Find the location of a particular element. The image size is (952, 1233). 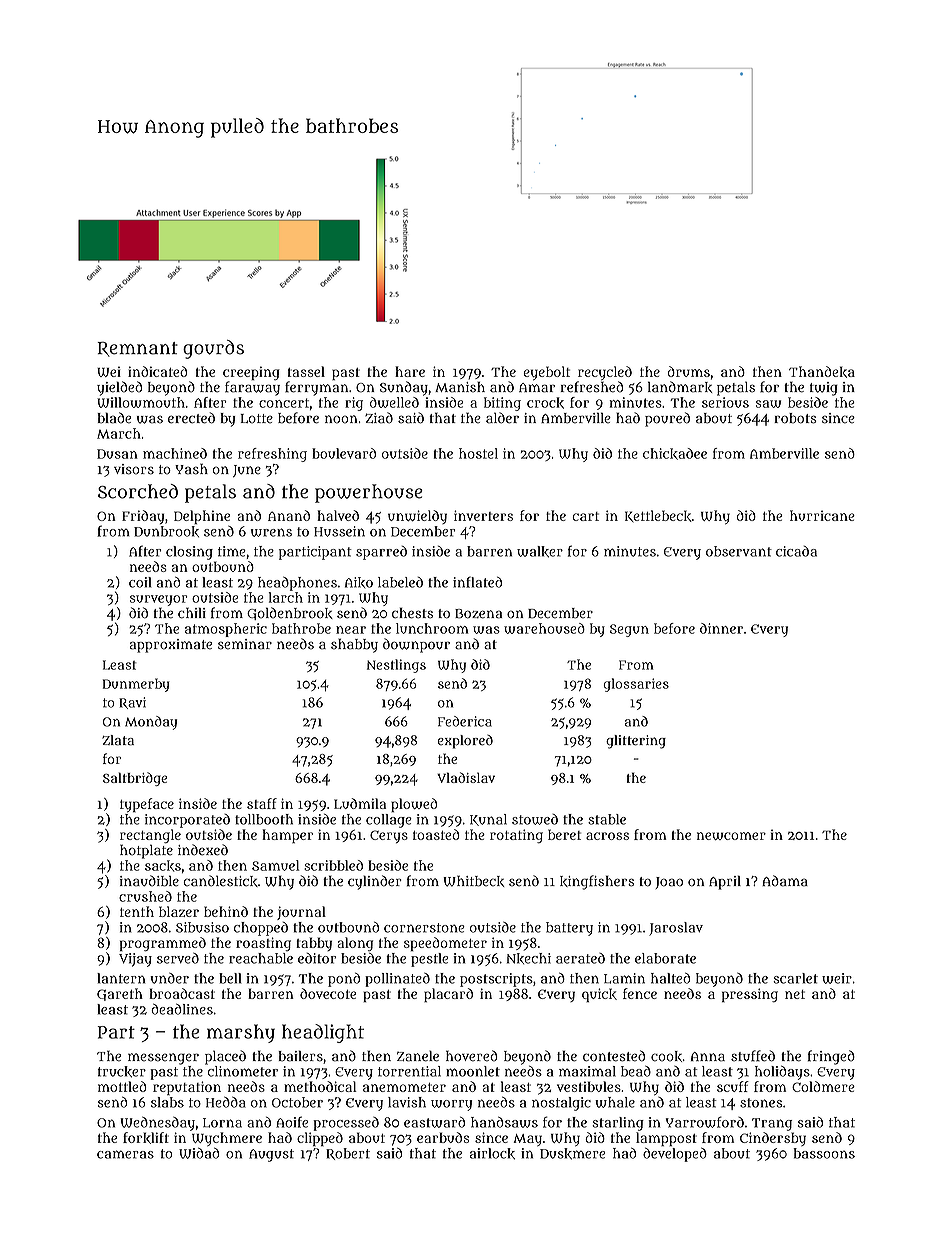

journal is located at coordinates (301, 913).
